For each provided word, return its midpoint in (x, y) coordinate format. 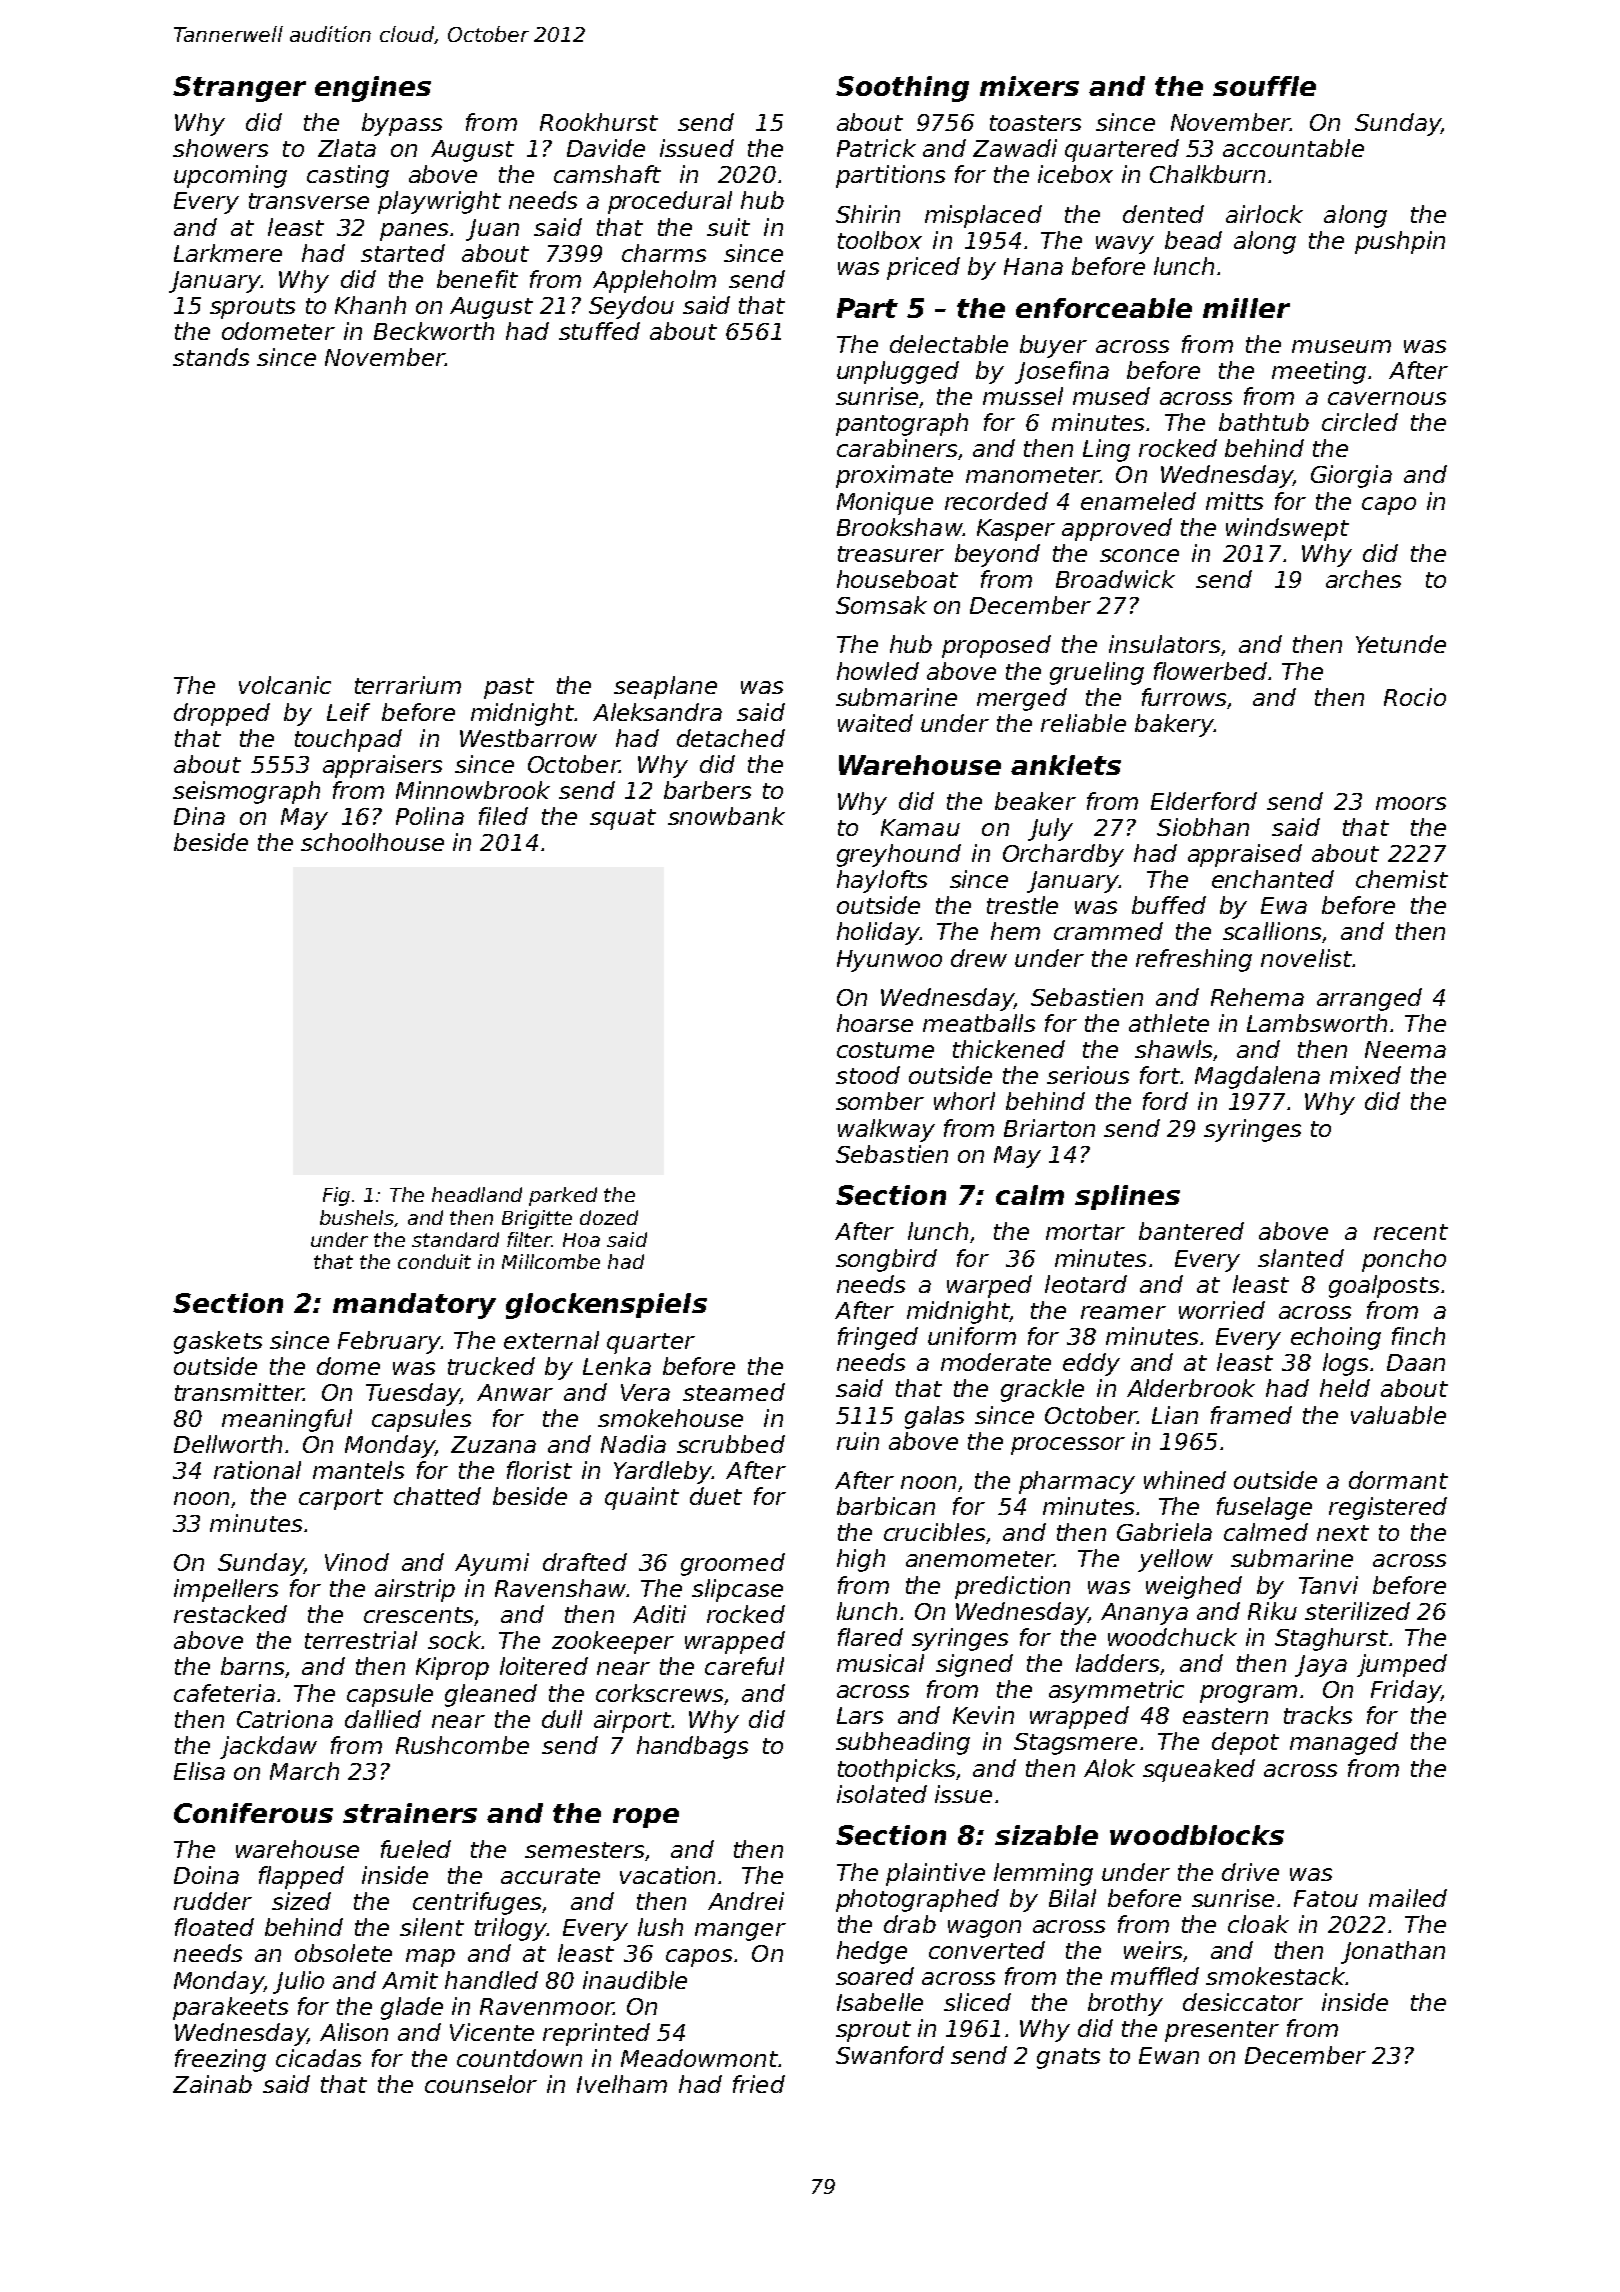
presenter (1222, 2031)
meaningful (287, 1420)
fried (759, 2084)
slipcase (737, 1590)
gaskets (218, 1342)
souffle (1264, 86)
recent (1411, 1232)
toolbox (880, 240)
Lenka (617, 1366)
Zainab (212, 2084)
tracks (1318, 1715)
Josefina (1062, 372)
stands (211, 357)
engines (373, 89)
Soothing (902, 89)
